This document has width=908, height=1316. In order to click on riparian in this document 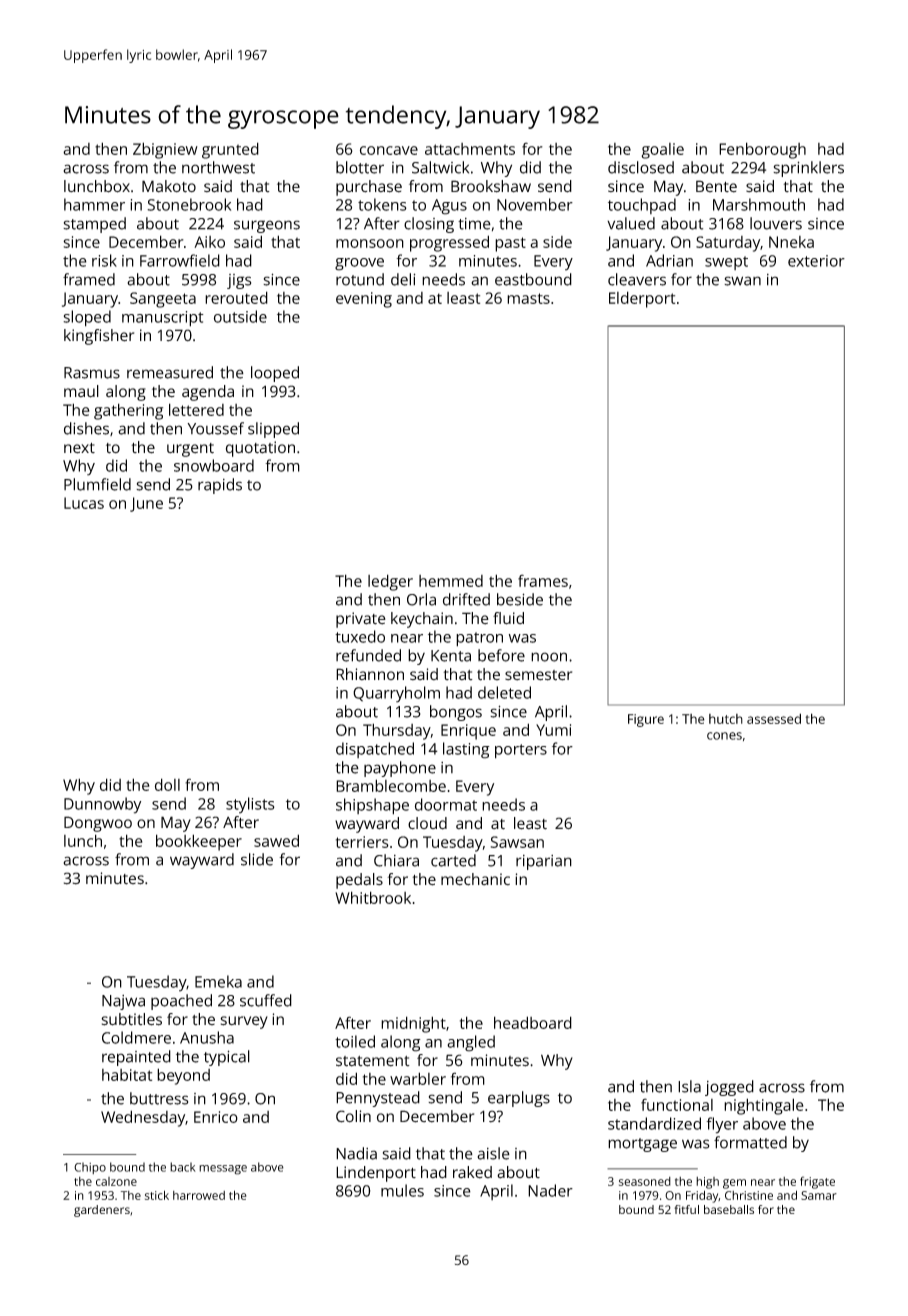, I will do `click(544, 862)`.
